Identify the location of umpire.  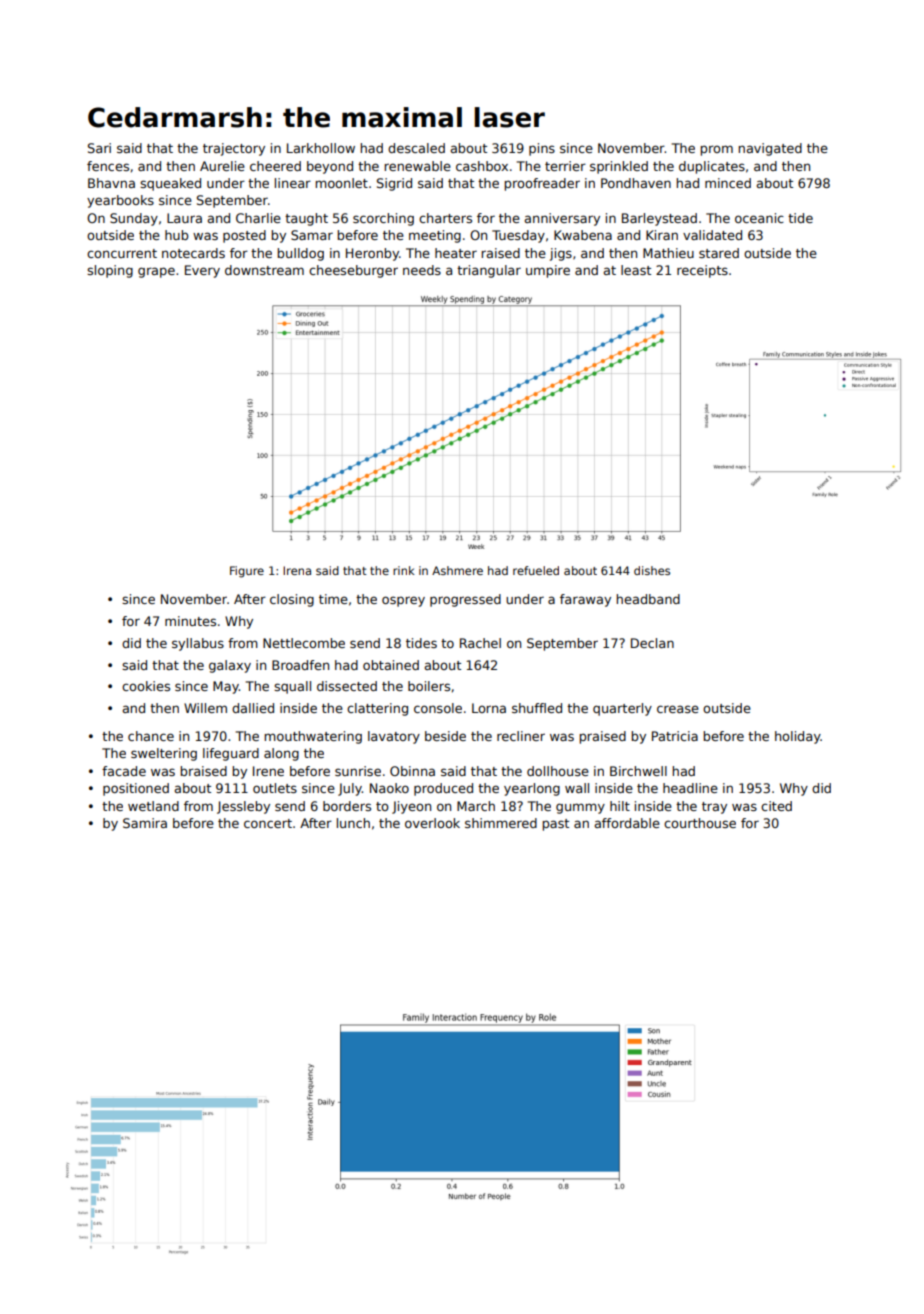
(548, 271).
